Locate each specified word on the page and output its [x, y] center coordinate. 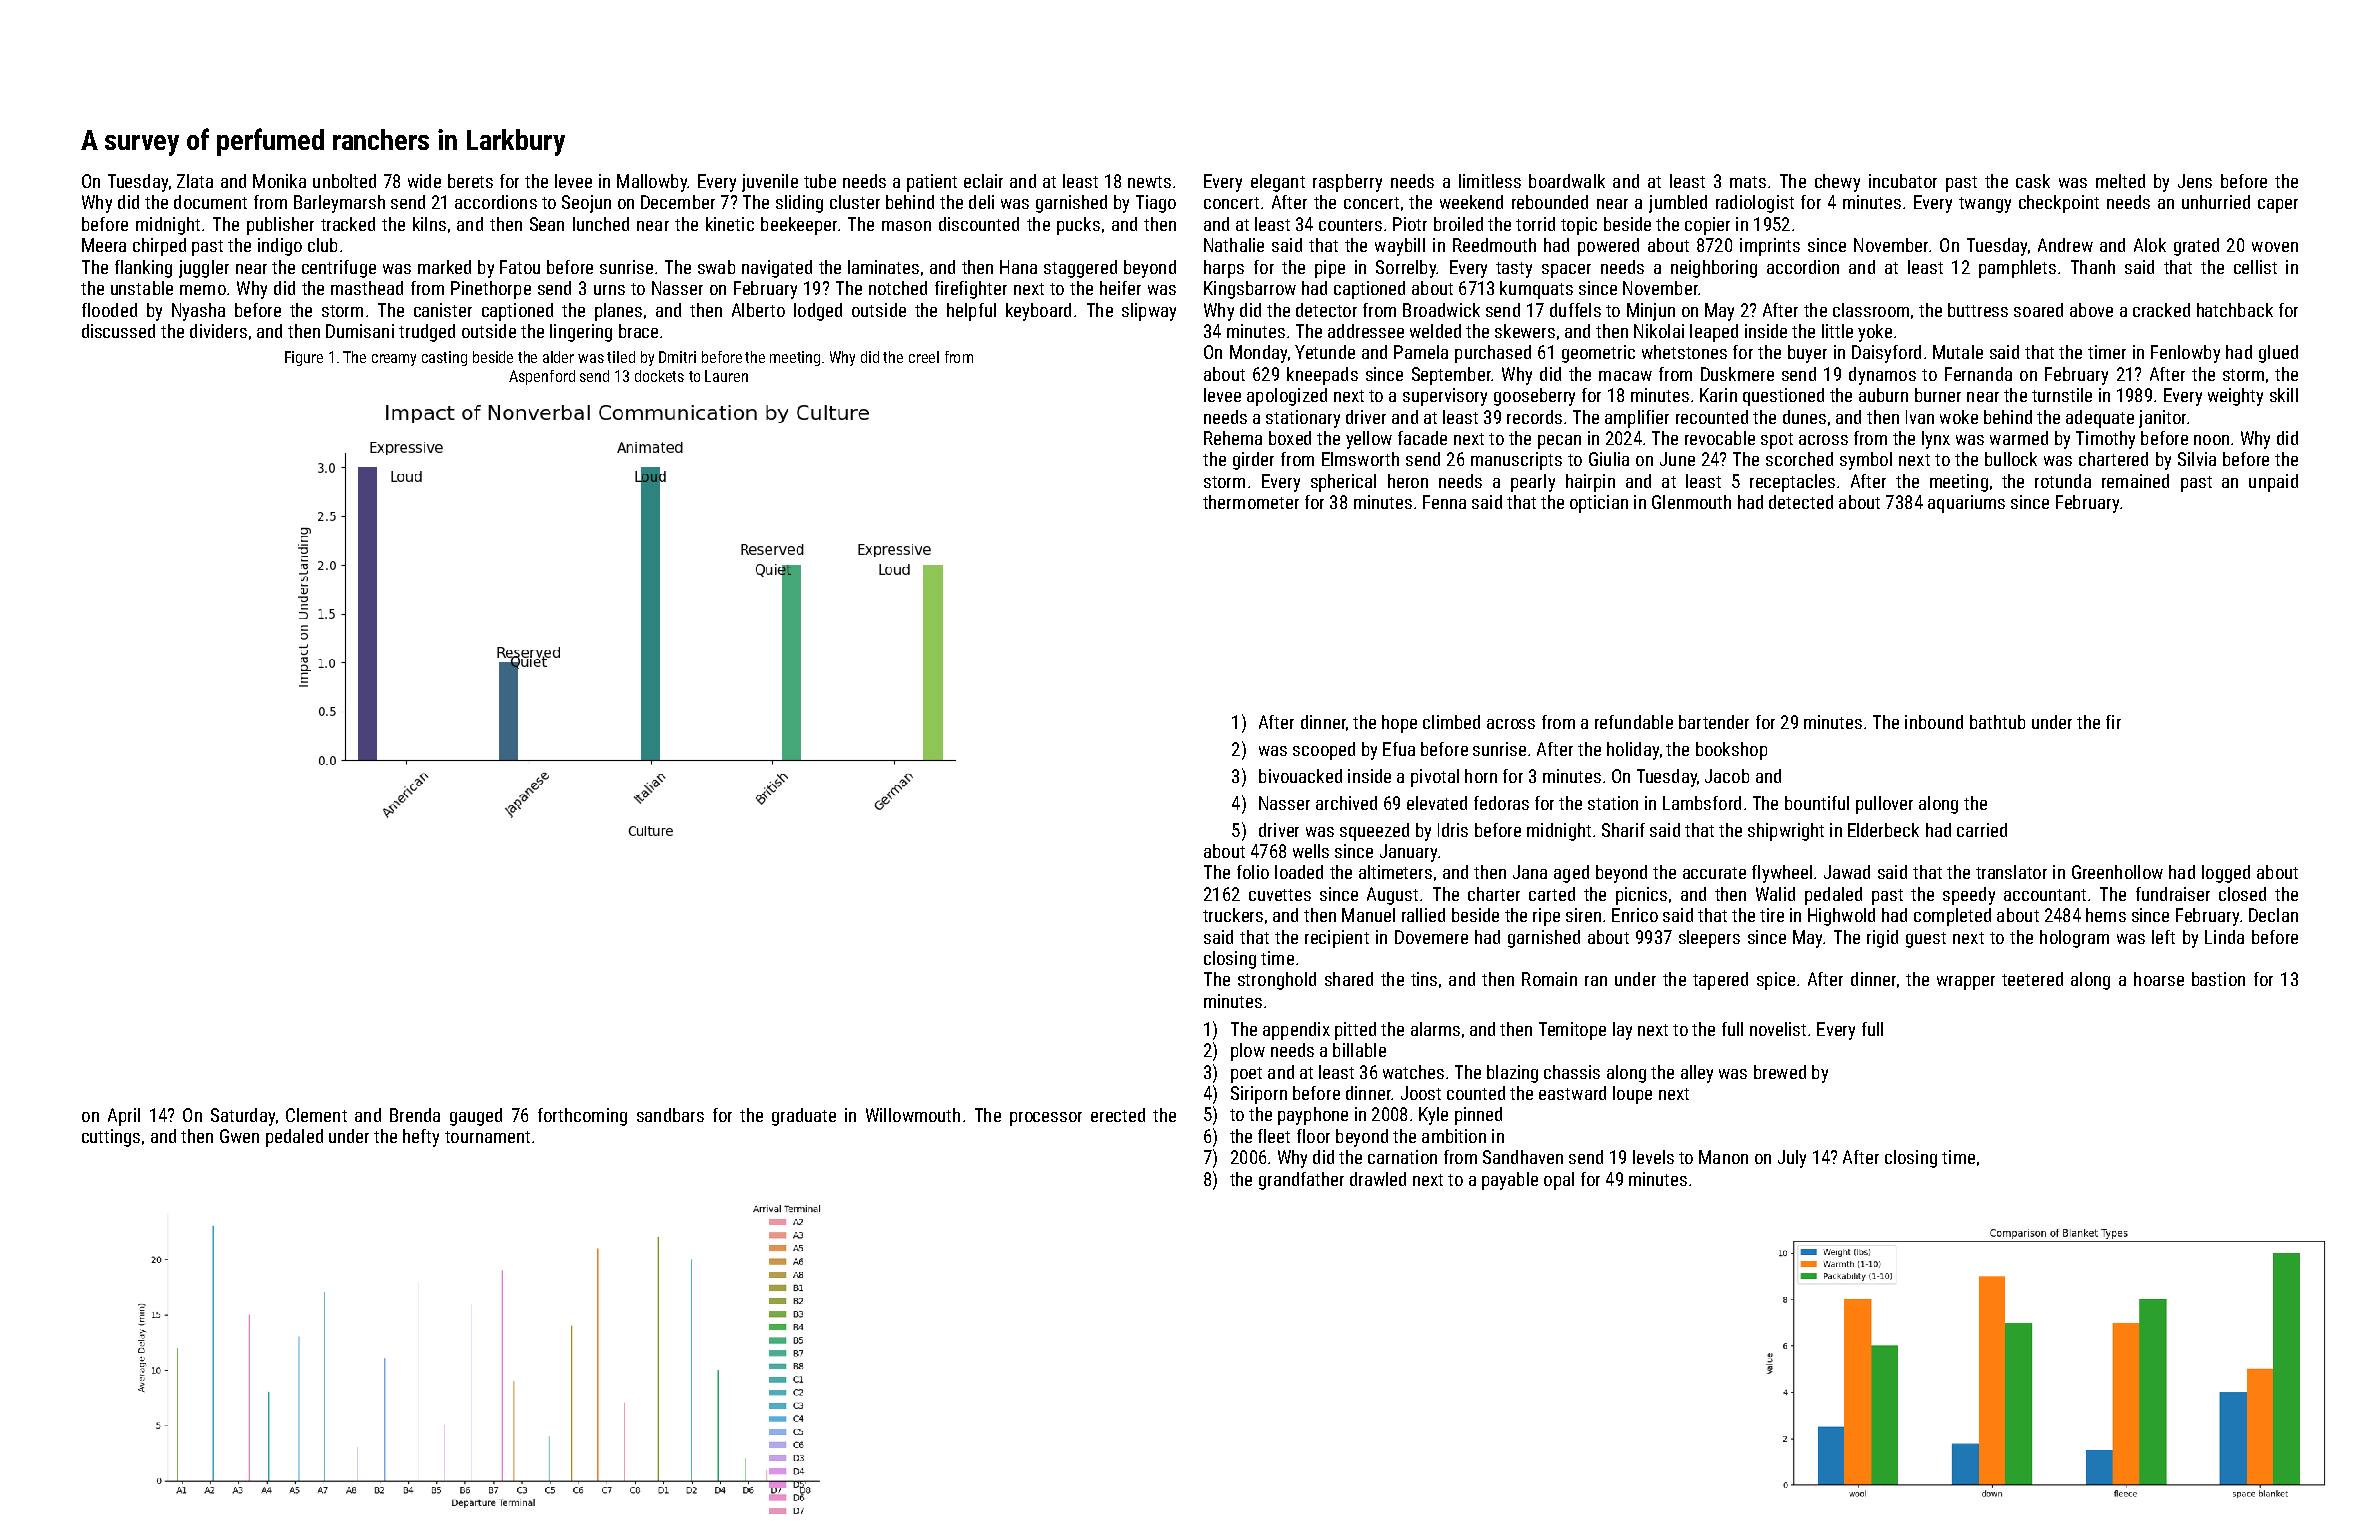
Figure [304, 358]
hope [1399, 724]
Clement [316, 1115]
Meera [104, 245]
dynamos [1882, 376]
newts [1149, 182]
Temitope [1572, 1031]
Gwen [239, 1136]
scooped [1324, 751]
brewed [1780, 1072]
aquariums [1966, 504]
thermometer [1251, 502]
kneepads [1322, 376]
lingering [581, 333]
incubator [1903, 181]
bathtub [1997, 722]
